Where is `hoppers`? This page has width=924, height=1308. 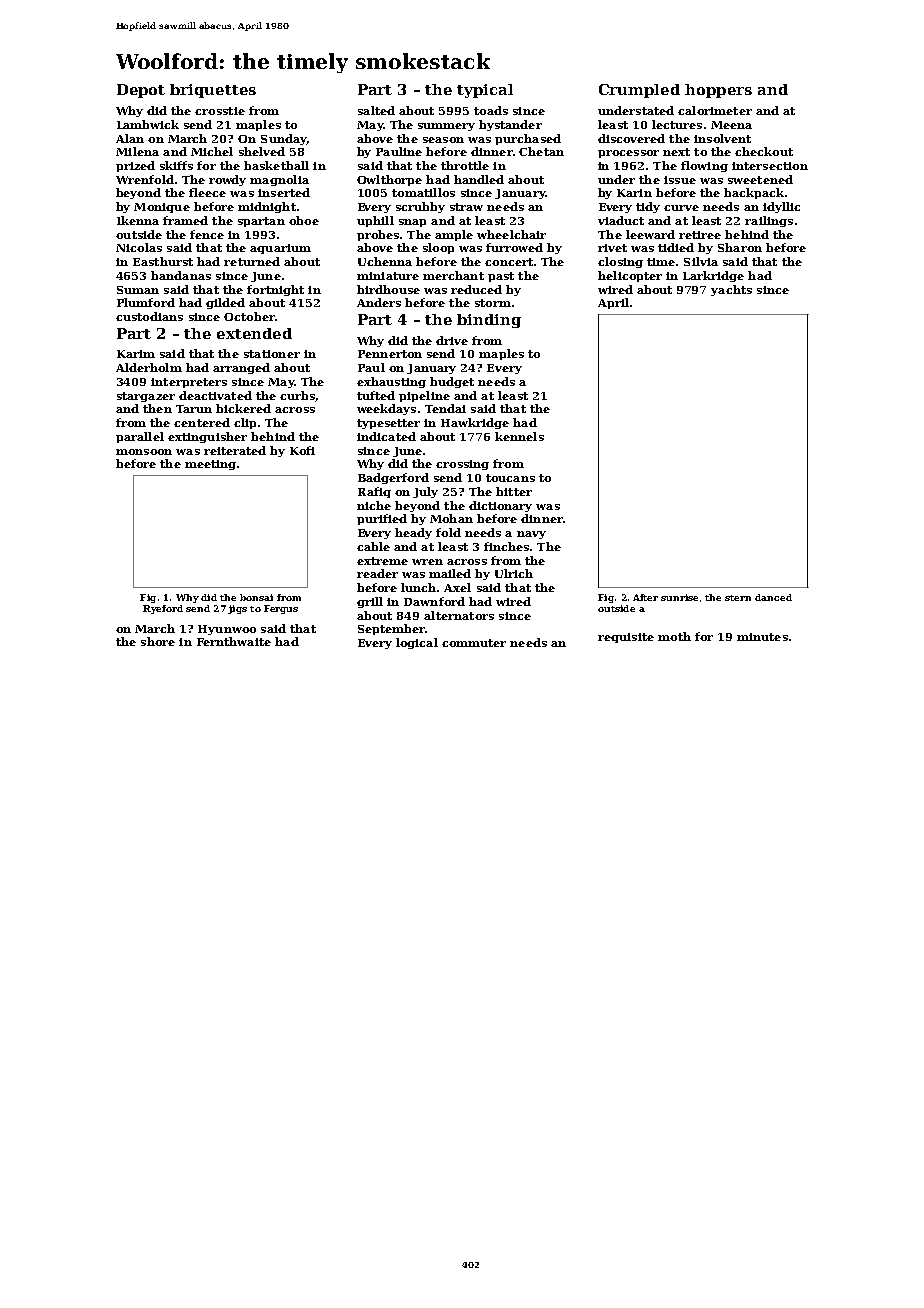
hoppers is located at coordinates (718, 91).
